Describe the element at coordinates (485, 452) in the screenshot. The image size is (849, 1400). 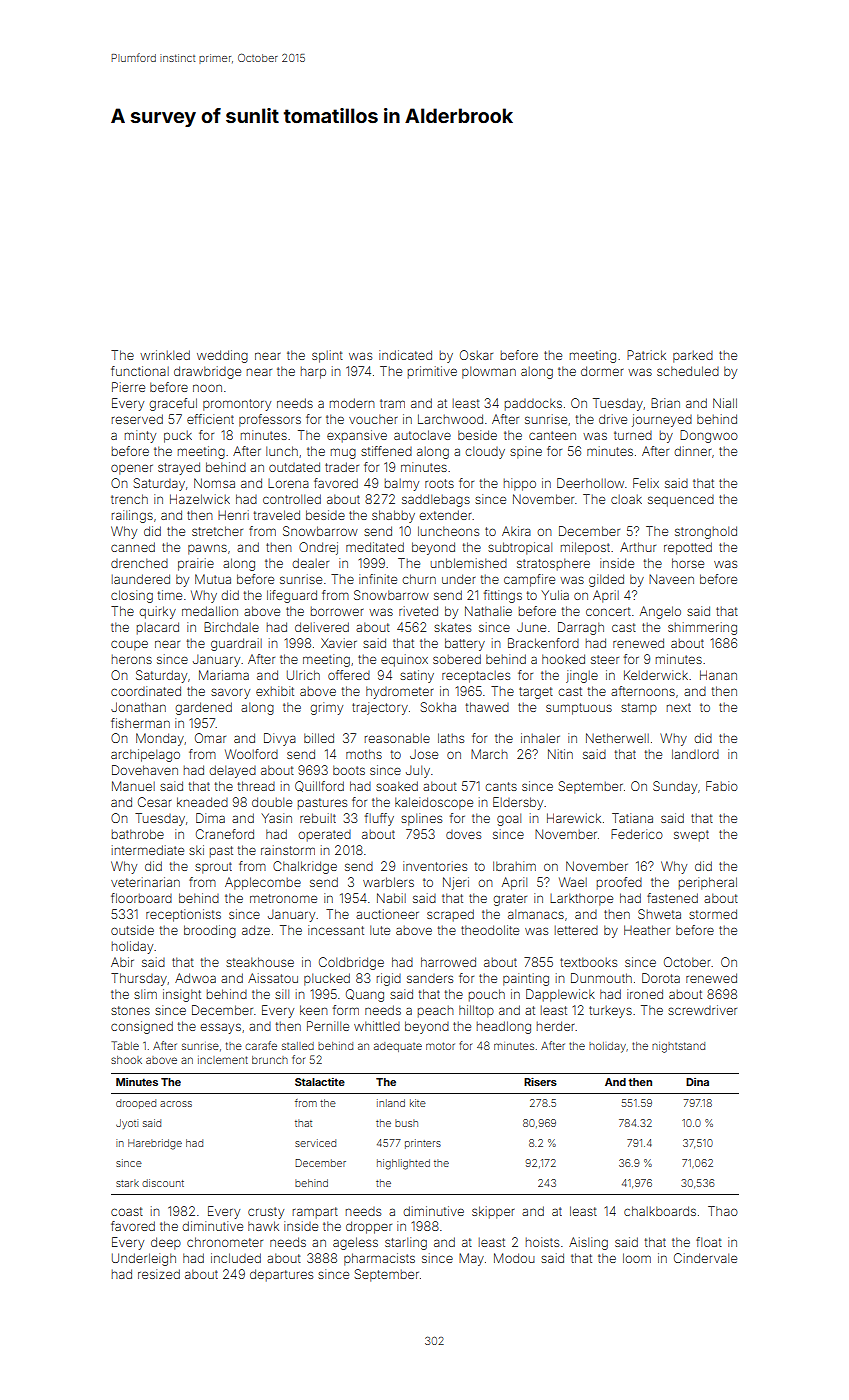
I see `cloudy` at that location.
